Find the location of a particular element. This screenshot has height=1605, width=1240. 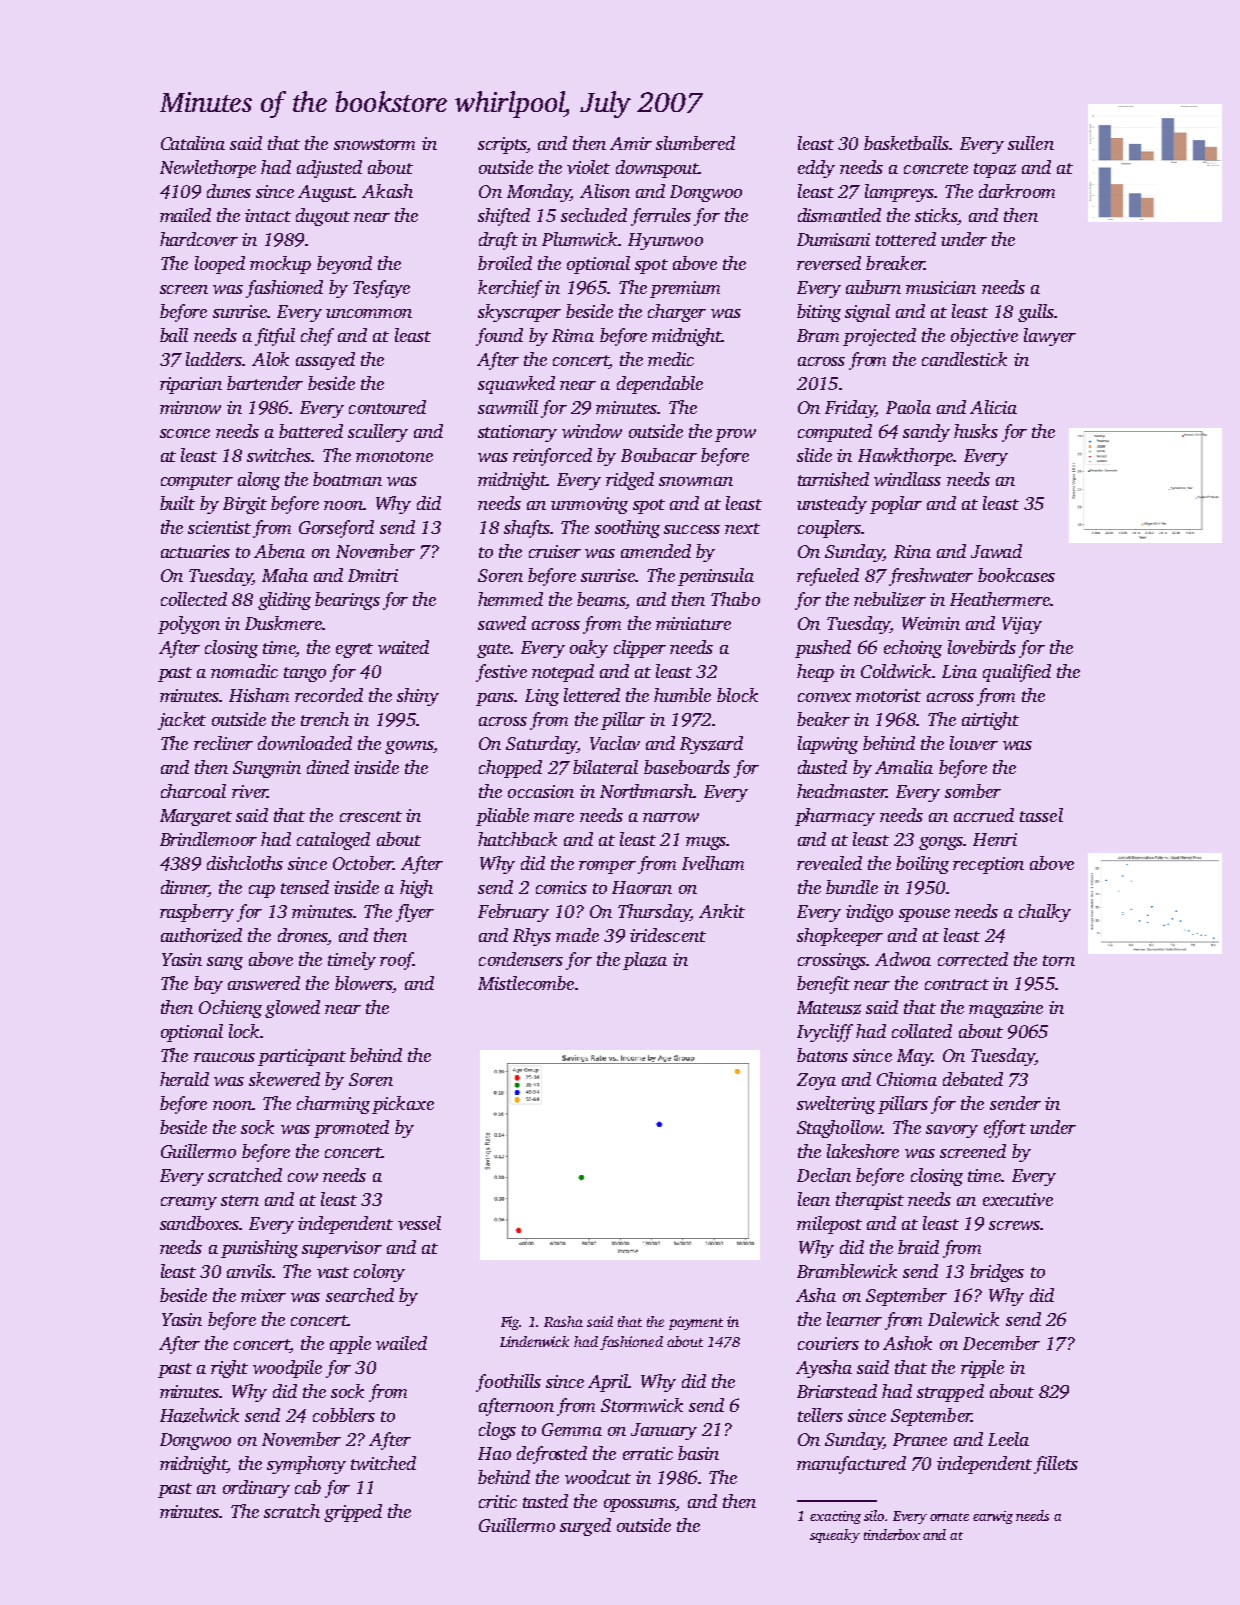

Newlethorpe is located at coordinates (208, 169).
